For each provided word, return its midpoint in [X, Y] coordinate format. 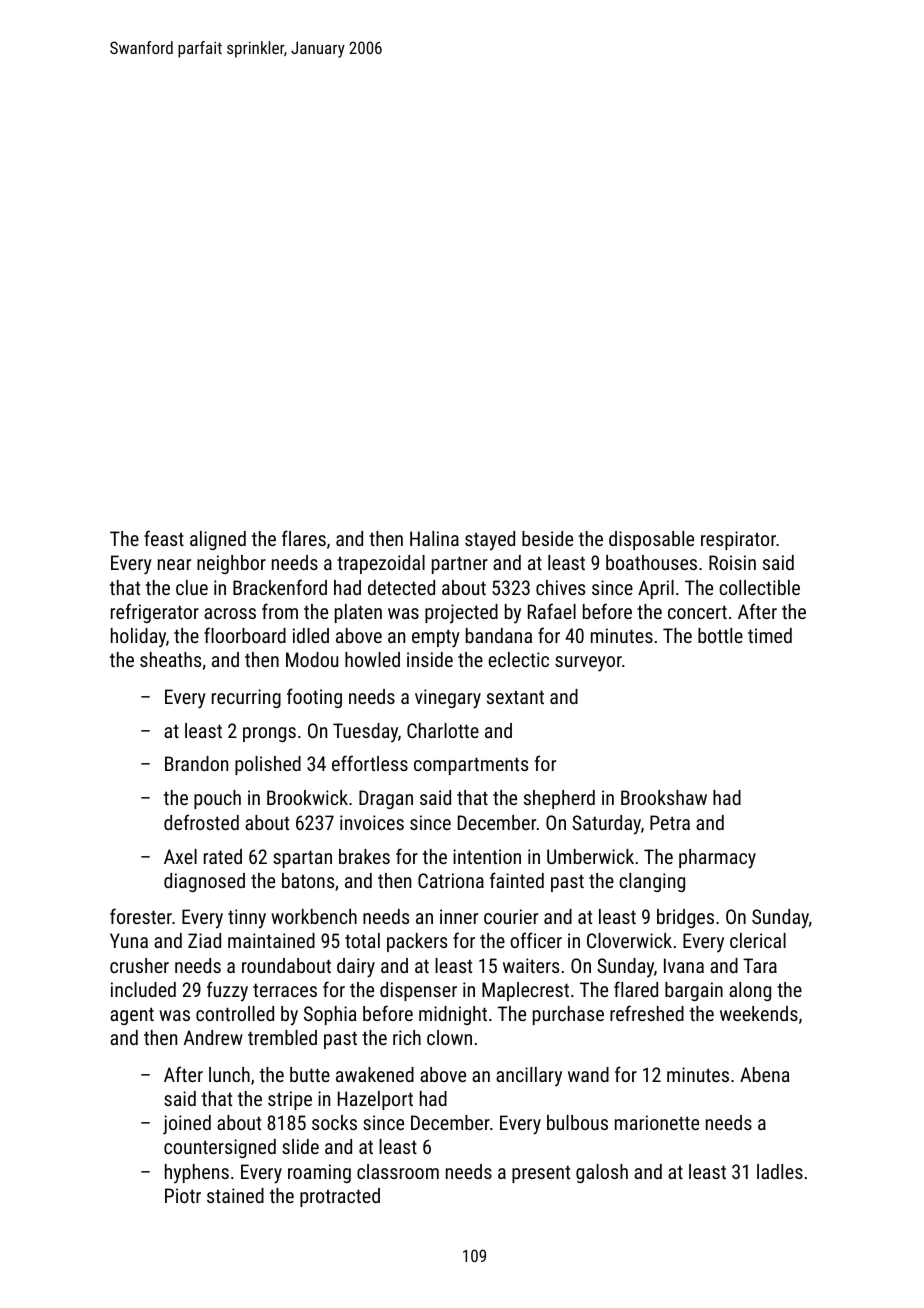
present [541, 1174]
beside [547, 538]
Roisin [732, 562]
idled [311, 635]
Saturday [606, 825]
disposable [651, 540]
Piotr [183, 1195]
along [750, 991]
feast [164, 538]
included [143, 989]
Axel [180, 856]
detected [401, 587]
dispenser [418, 991]
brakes [364, 856]
